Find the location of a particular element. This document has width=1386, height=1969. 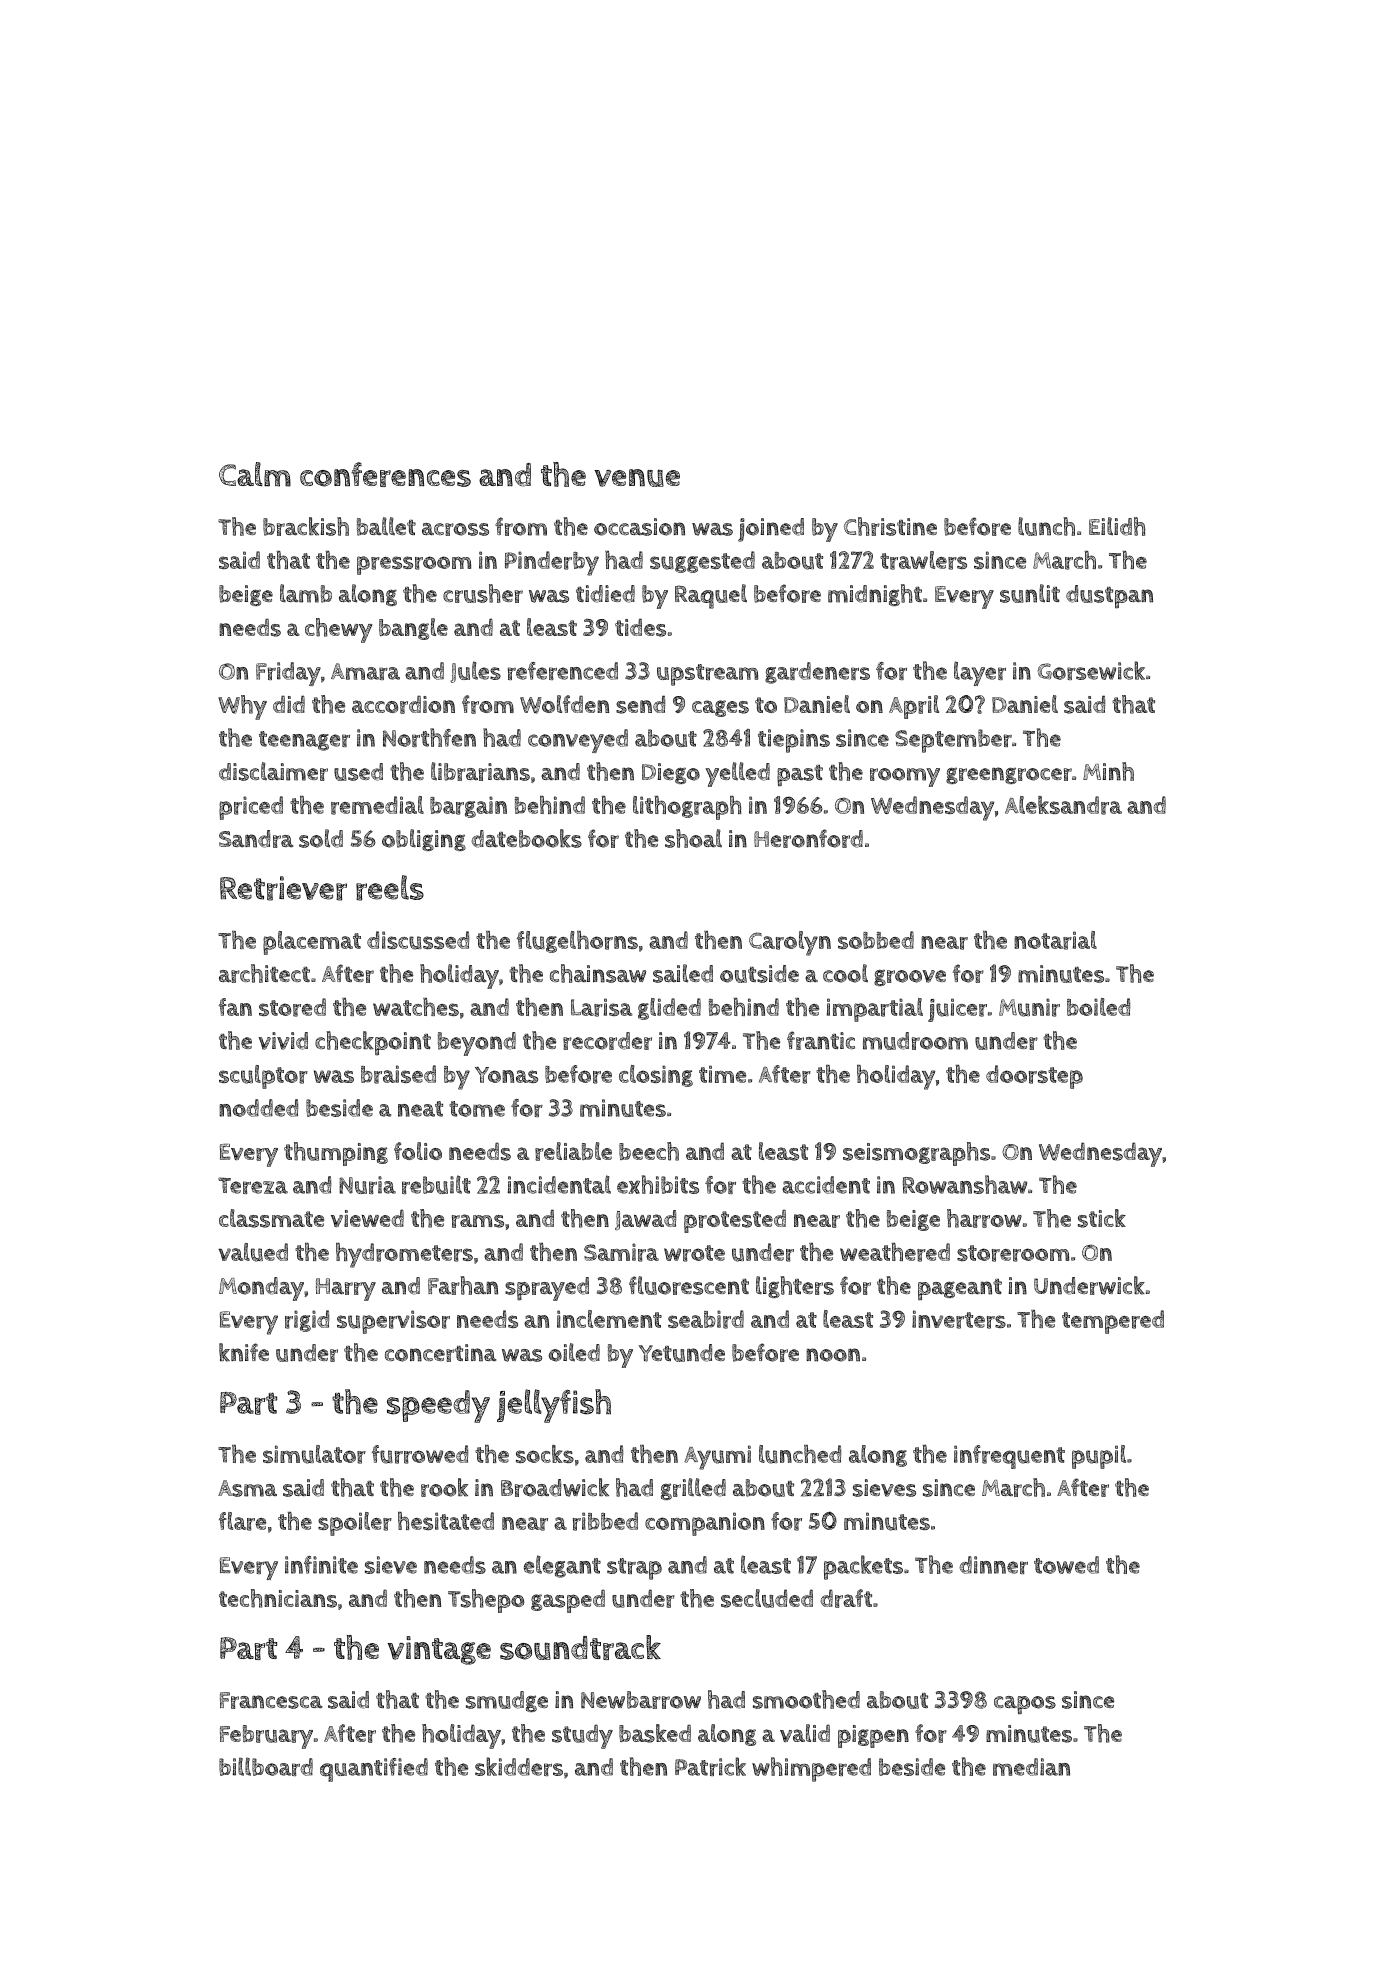

elegant is located at coordinates (562, 1566).
